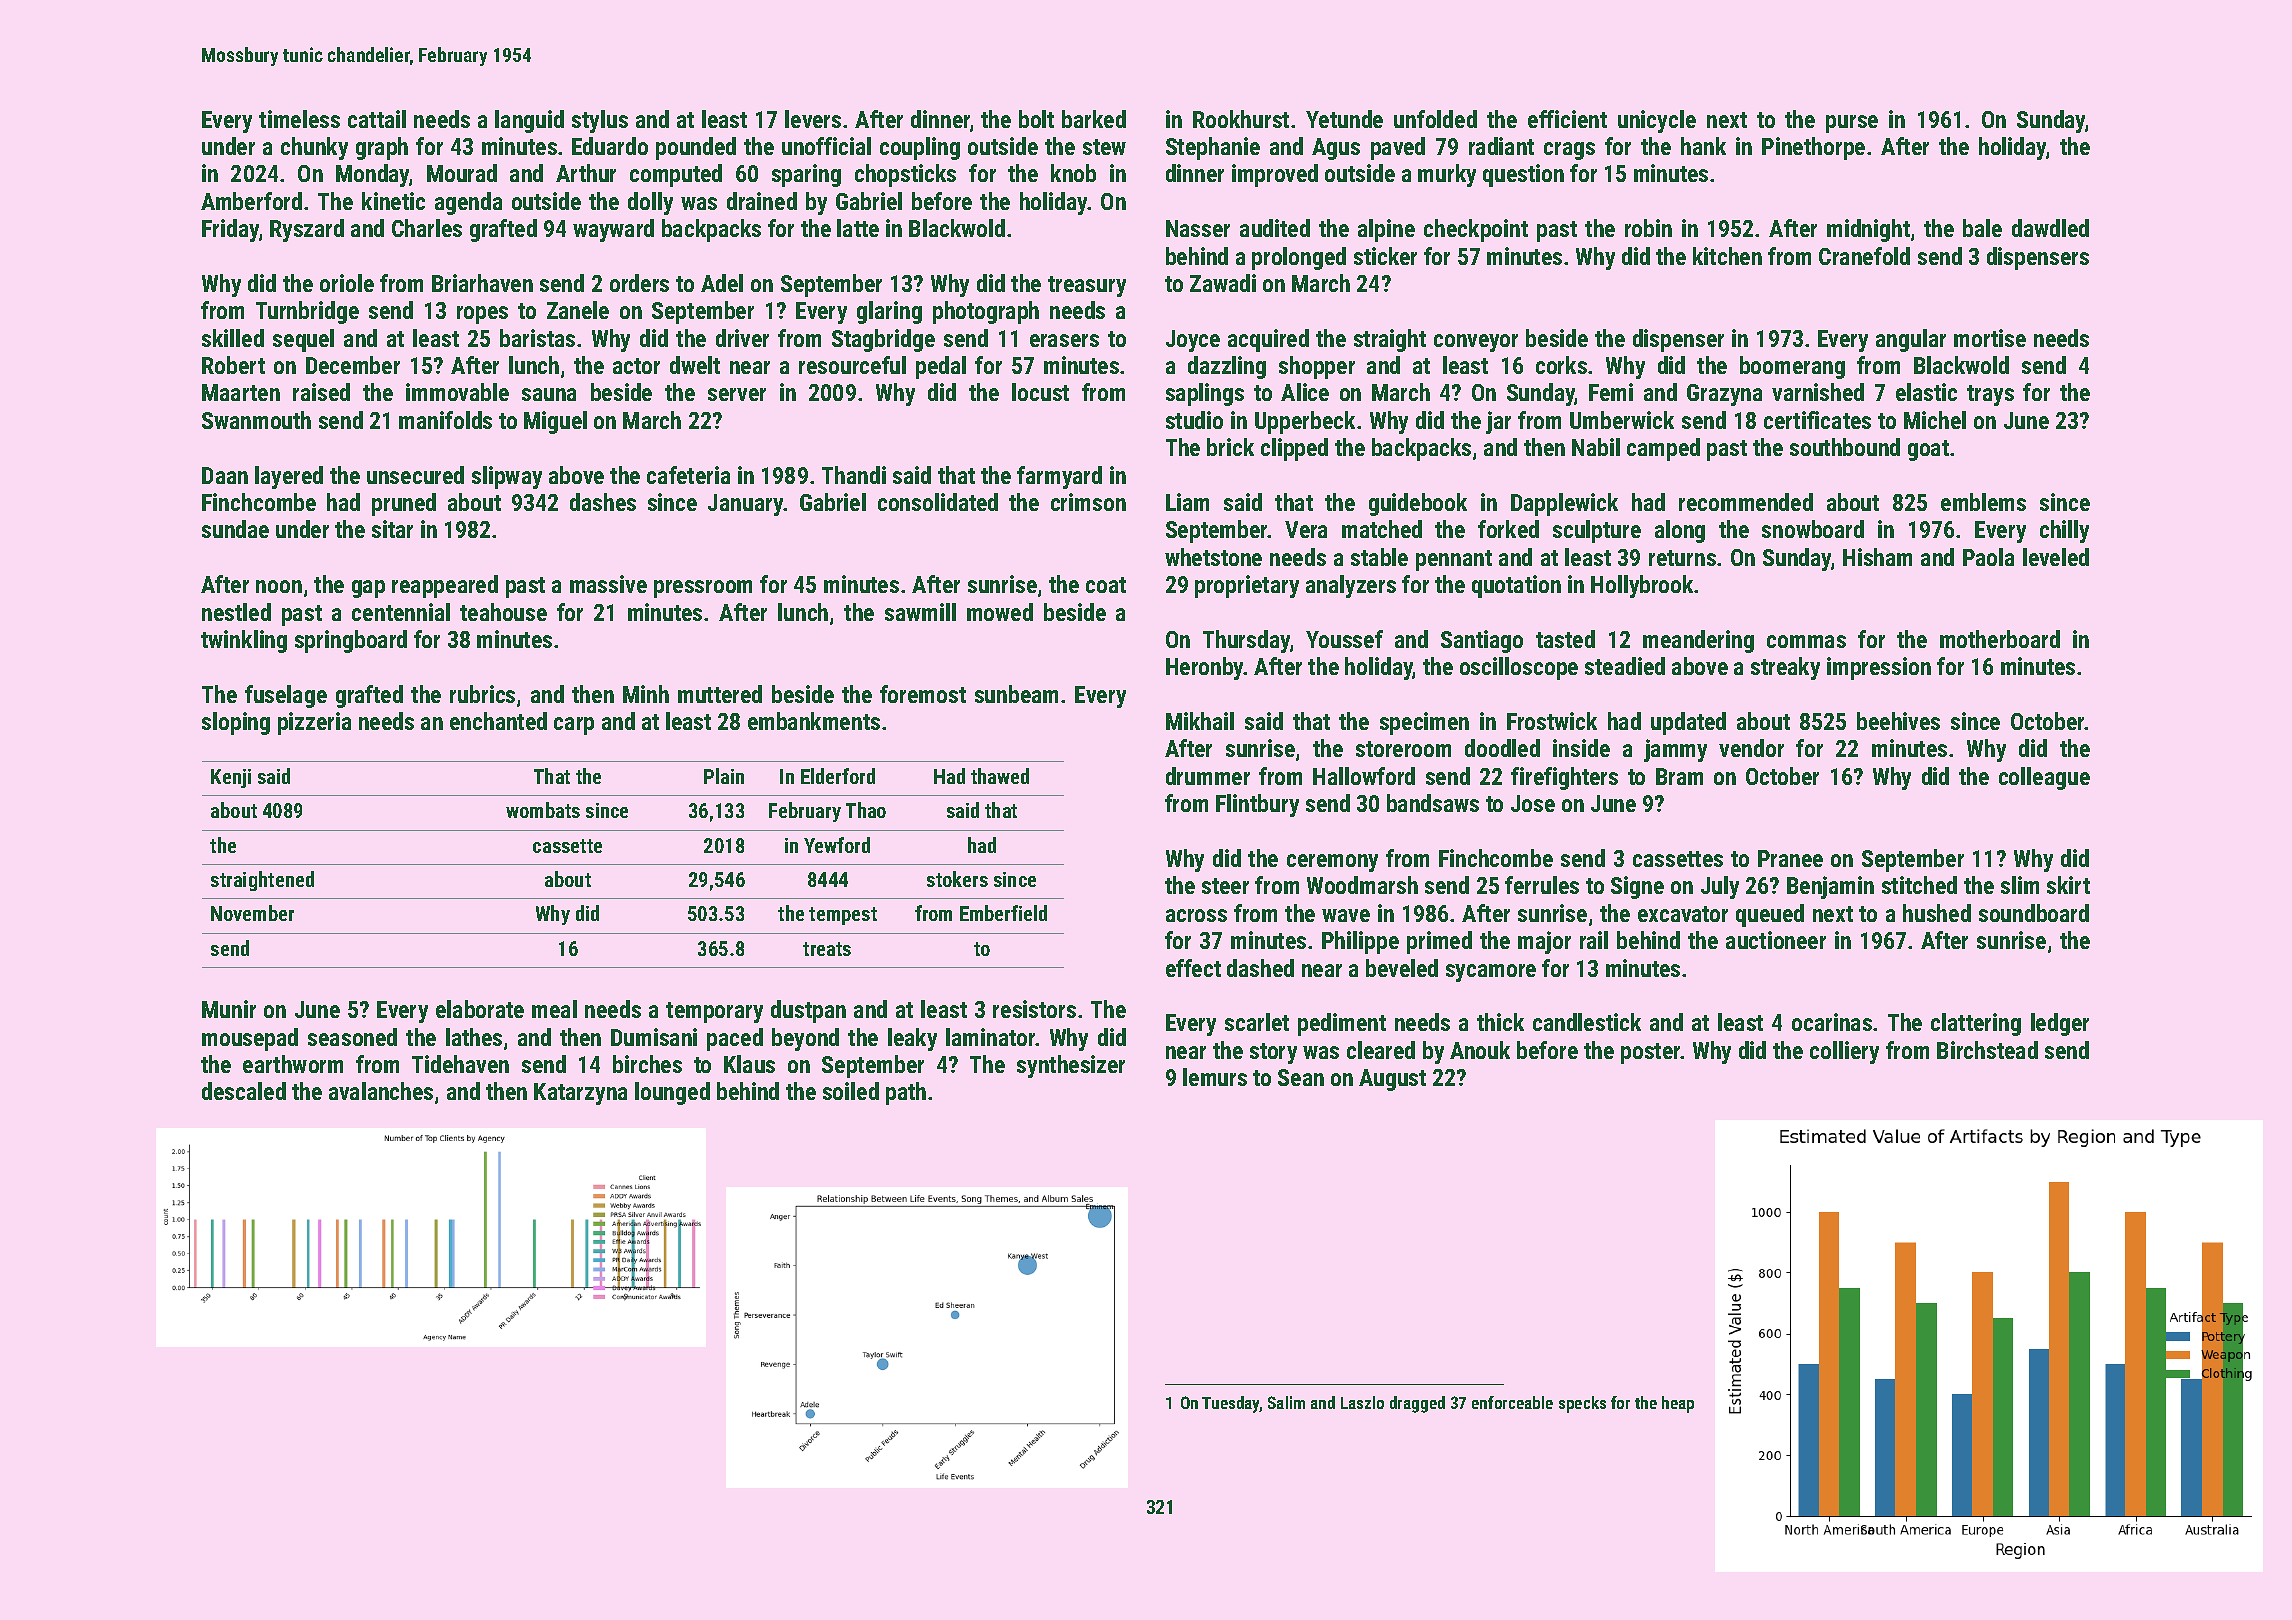 This screenshot has height=1620, width=2292. What do you see at coordinates (1898, 721) in the screenshot?
I see `beehives` at bounding box center [1898, 721].
